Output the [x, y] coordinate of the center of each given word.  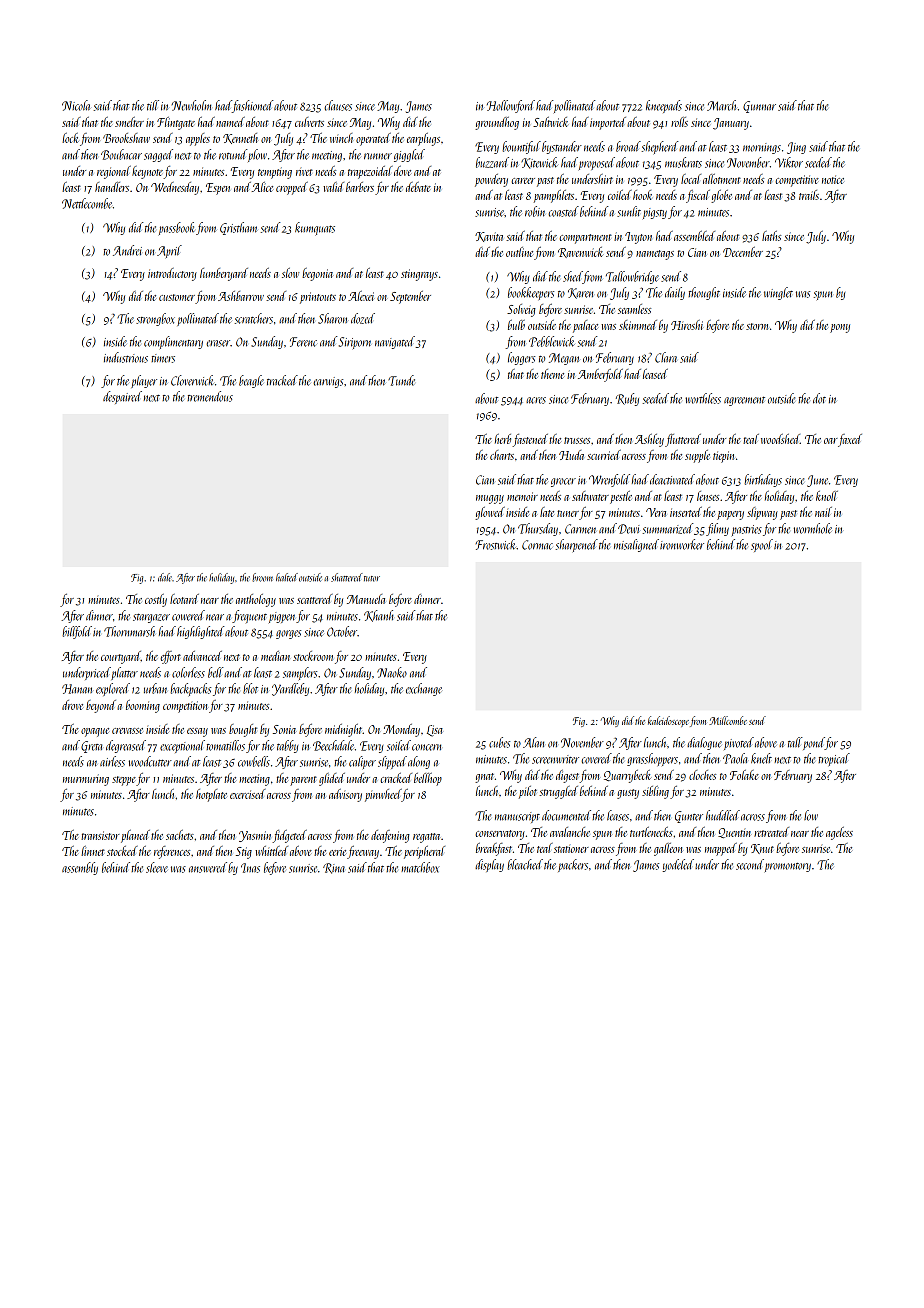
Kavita [489, 237]
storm [757, 326]
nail [823, 512]
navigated [395, 342]
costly [156, 600]
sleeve [157, 867]
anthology [256, 600]
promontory [788, 867]
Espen [218, 189]
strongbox [155, 319]
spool [762, 545]
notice [833, 179]
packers [573, 865]
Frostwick [496, 544]
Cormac [537, 545]
